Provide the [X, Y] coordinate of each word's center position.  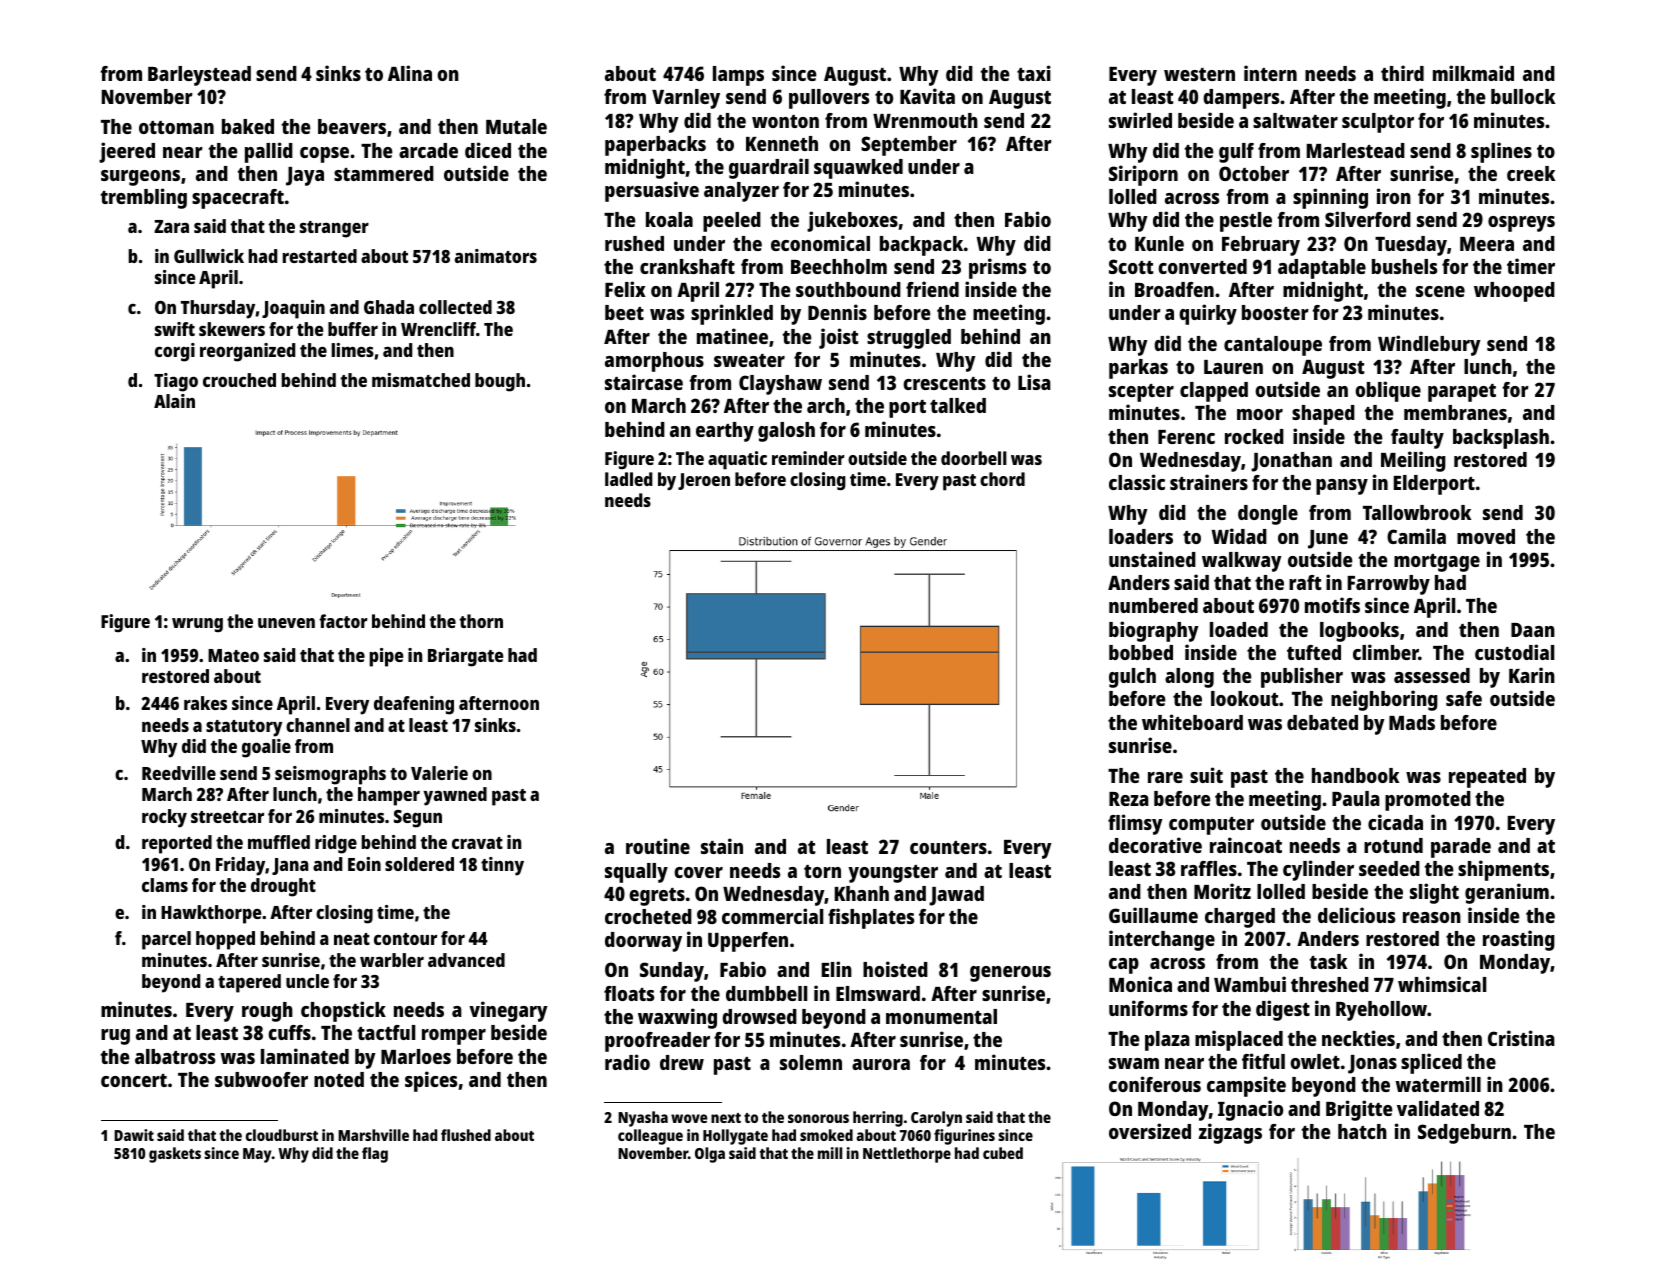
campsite [1246, 1086]
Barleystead [199, 76]
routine [658, 846]
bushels [1404, 266]
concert [134, 1080]
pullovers [829, 99]
